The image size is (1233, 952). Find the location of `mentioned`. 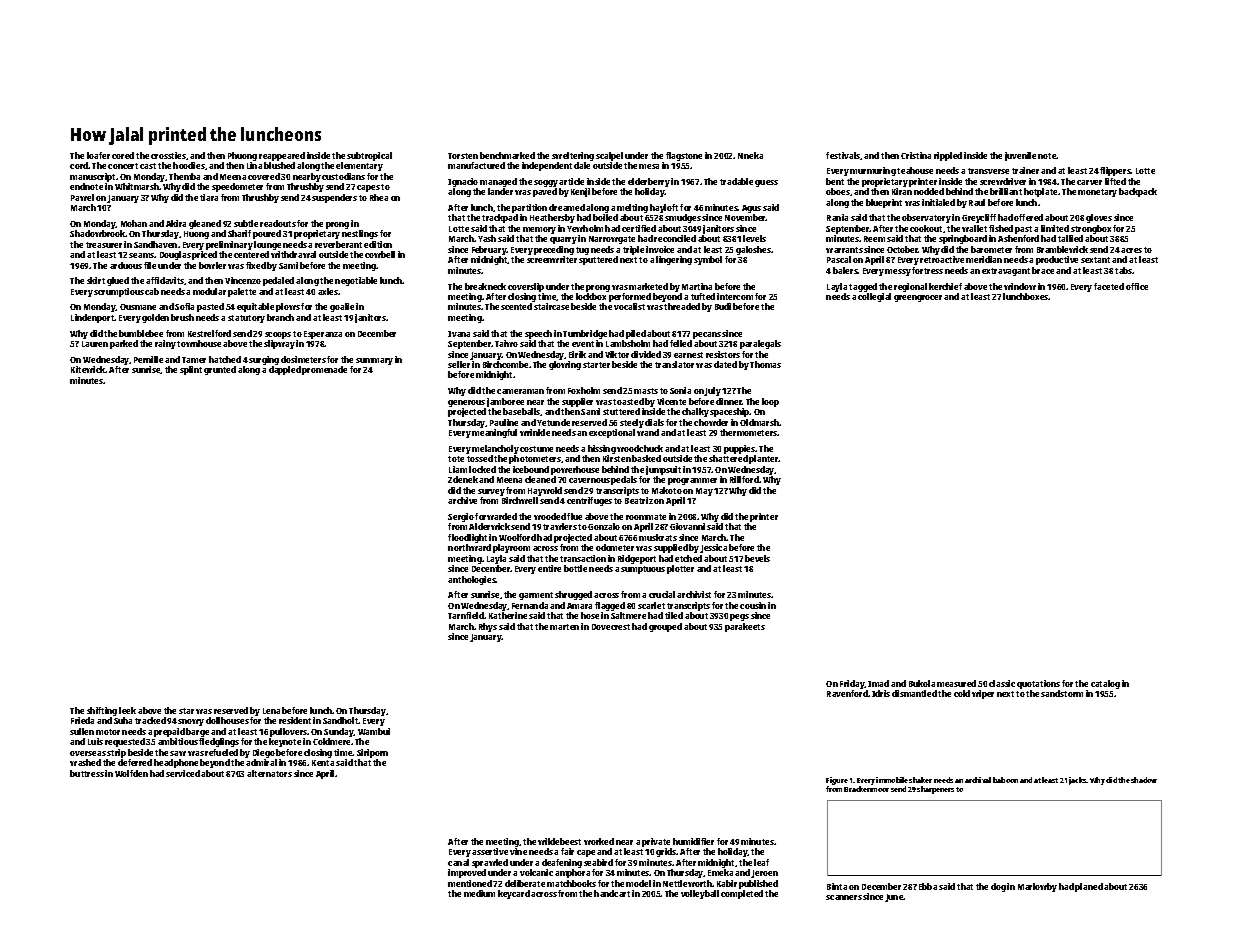

mentioned is located at coordinates (470, 883).
